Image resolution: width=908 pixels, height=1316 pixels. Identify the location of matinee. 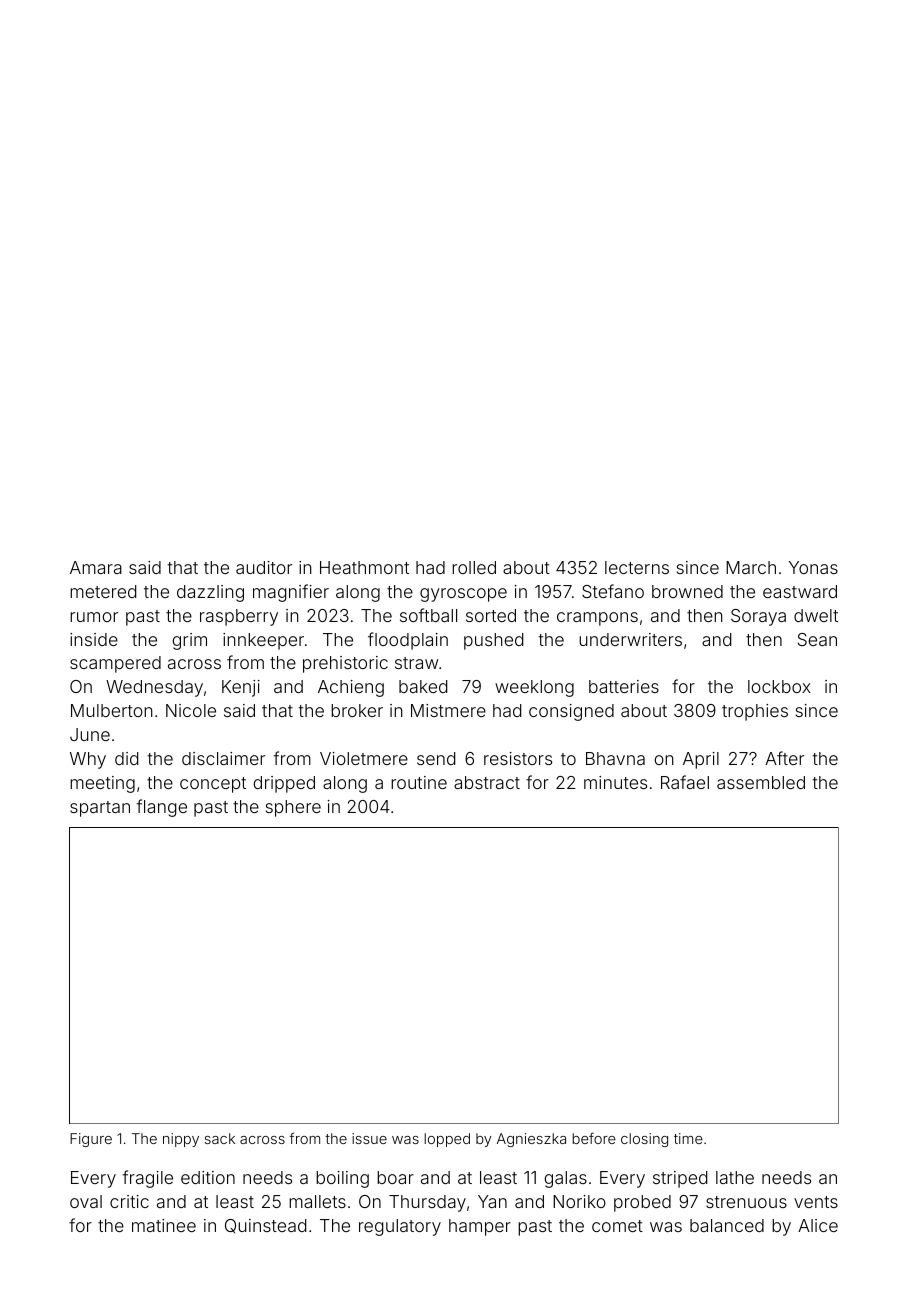
(164, 1225).
